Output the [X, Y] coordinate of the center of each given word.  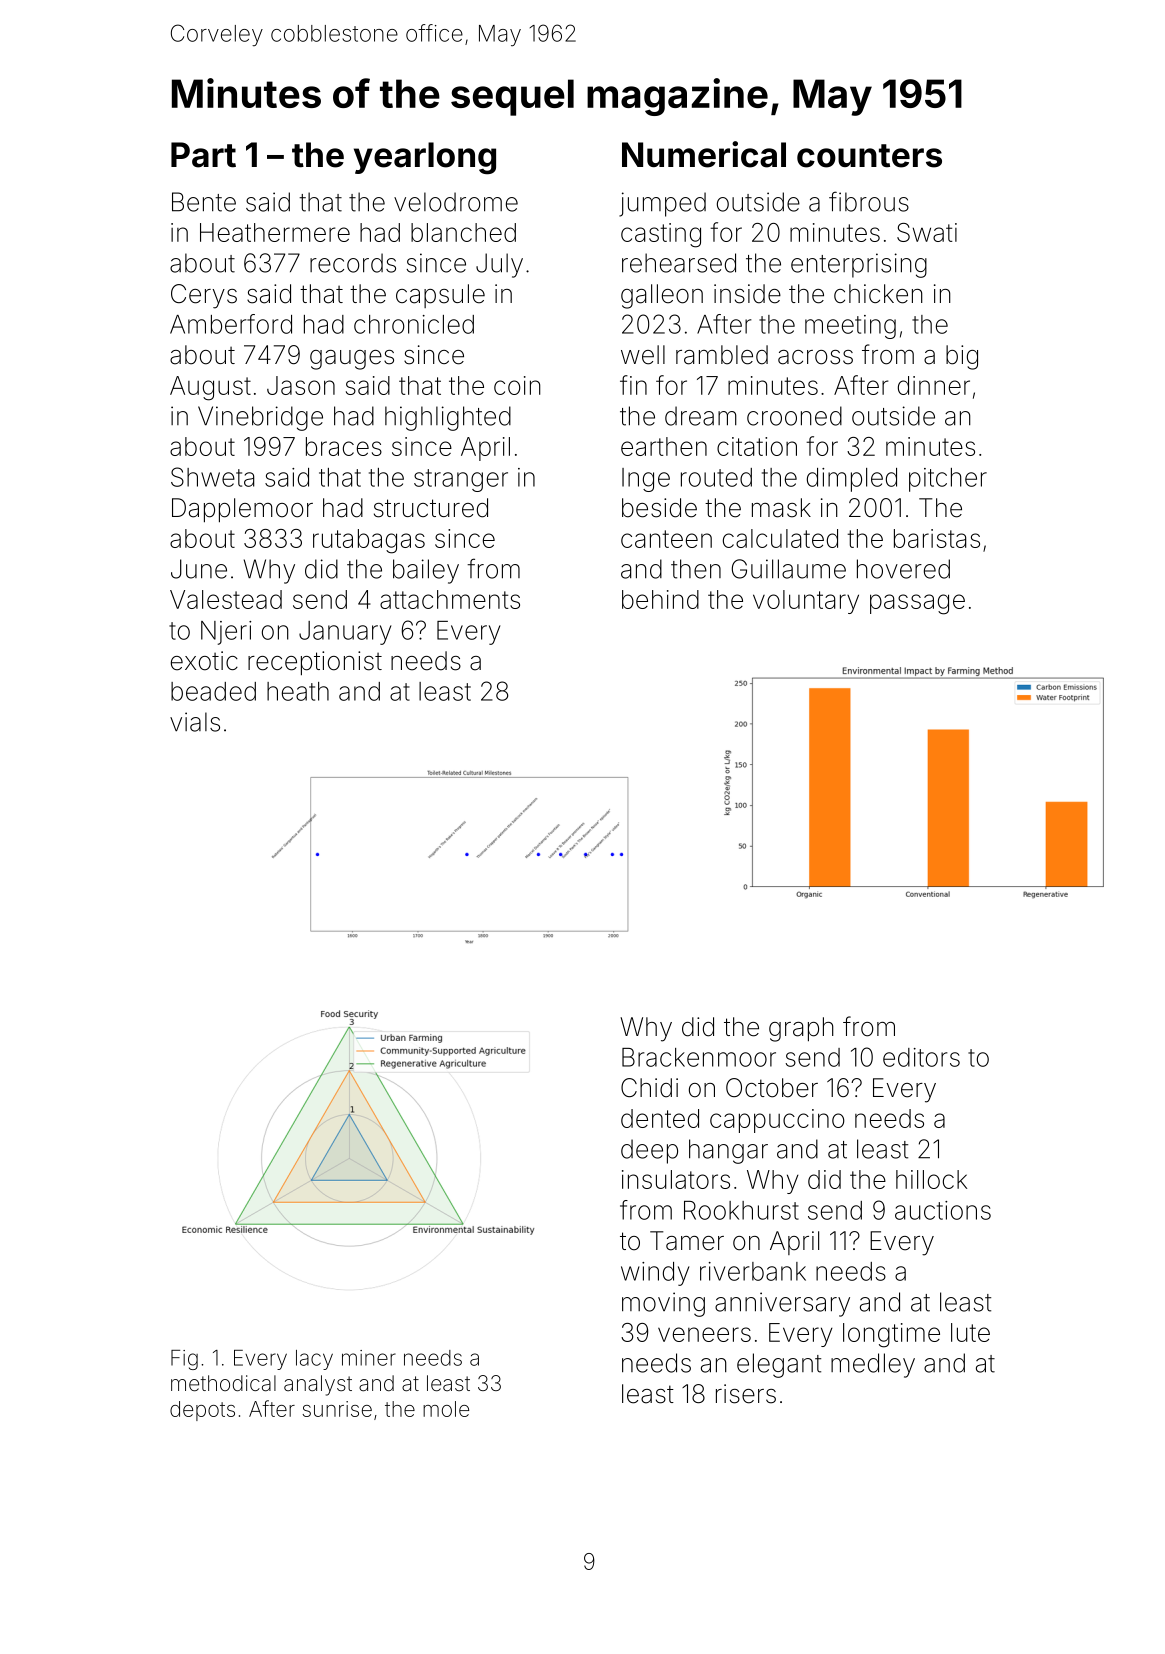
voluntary [806, 602]
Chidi [649, 1088]
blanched [463, 232]
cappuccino [777, 1121]
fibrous [869, 201]
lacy [314, 1360]
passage [917, 604]
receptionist [315, 663]
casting [661, 235]
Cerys [204, 296]
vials [195, 722]
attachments [450, 599]
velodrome [456, 202]
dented [660, 1118]
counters [869, 156]
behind [660, 599]
